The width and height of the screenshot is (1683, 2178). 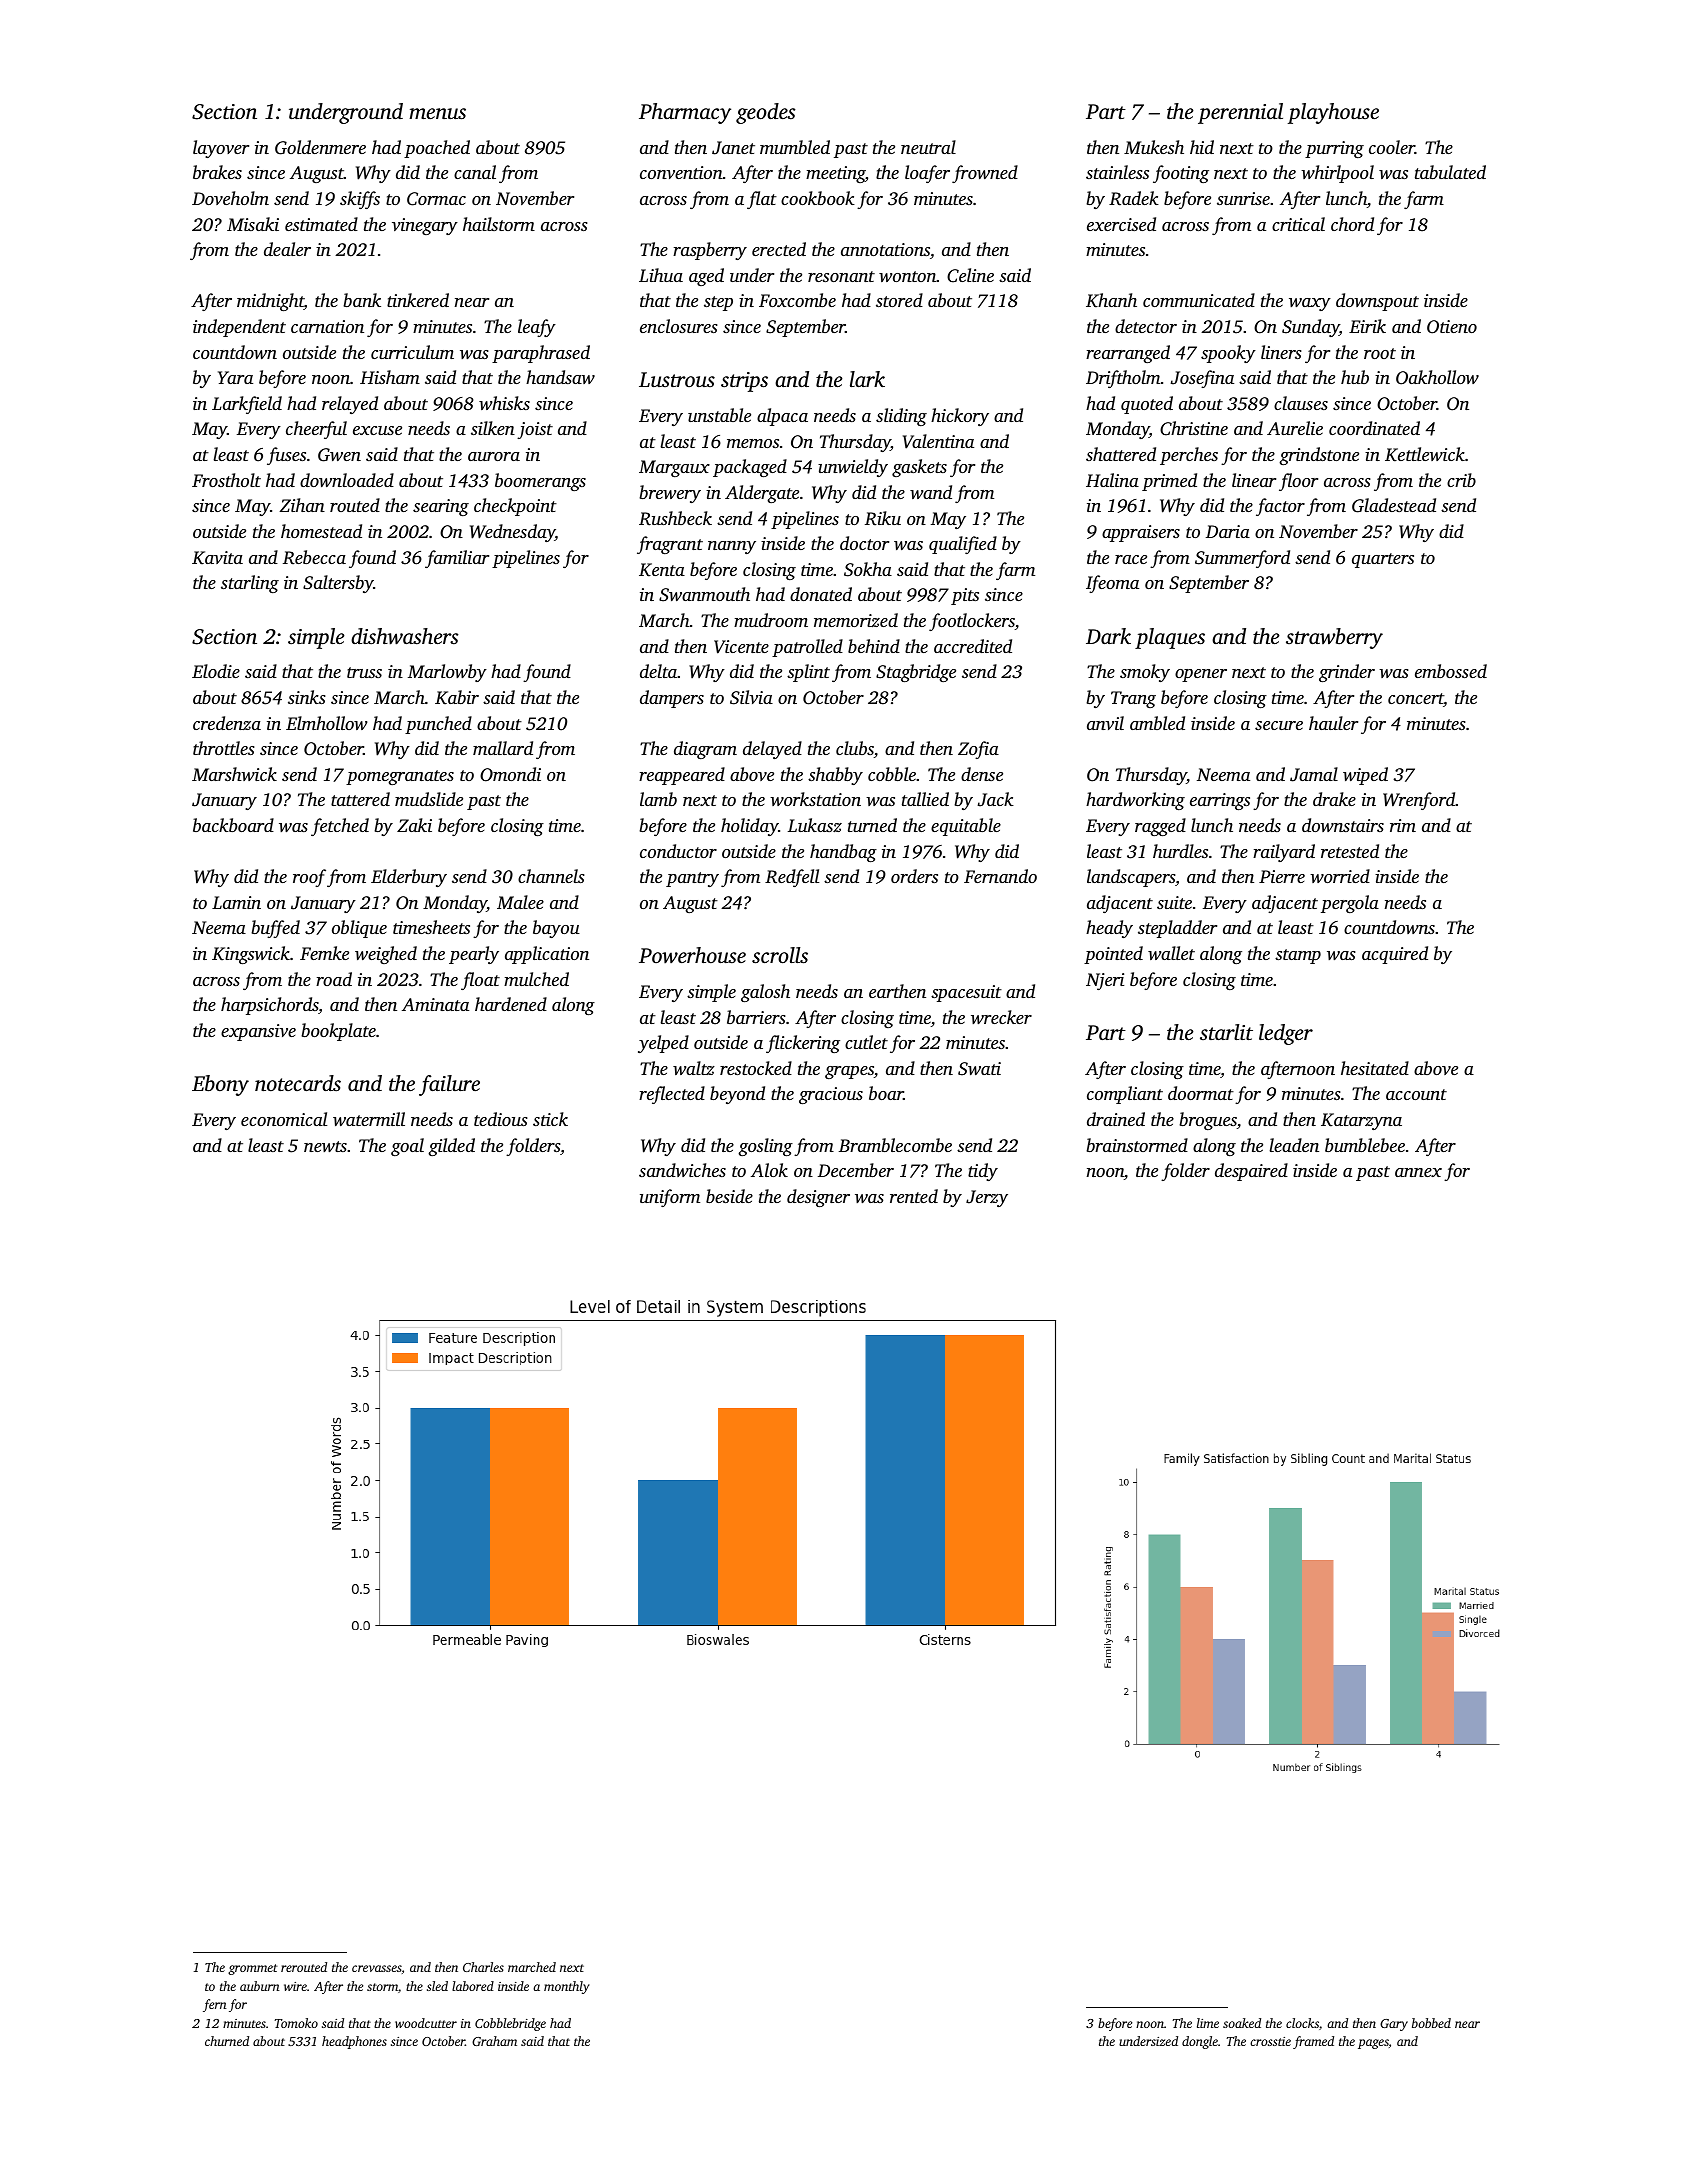 I want to click on factor, so click(x=1280, y=507).
